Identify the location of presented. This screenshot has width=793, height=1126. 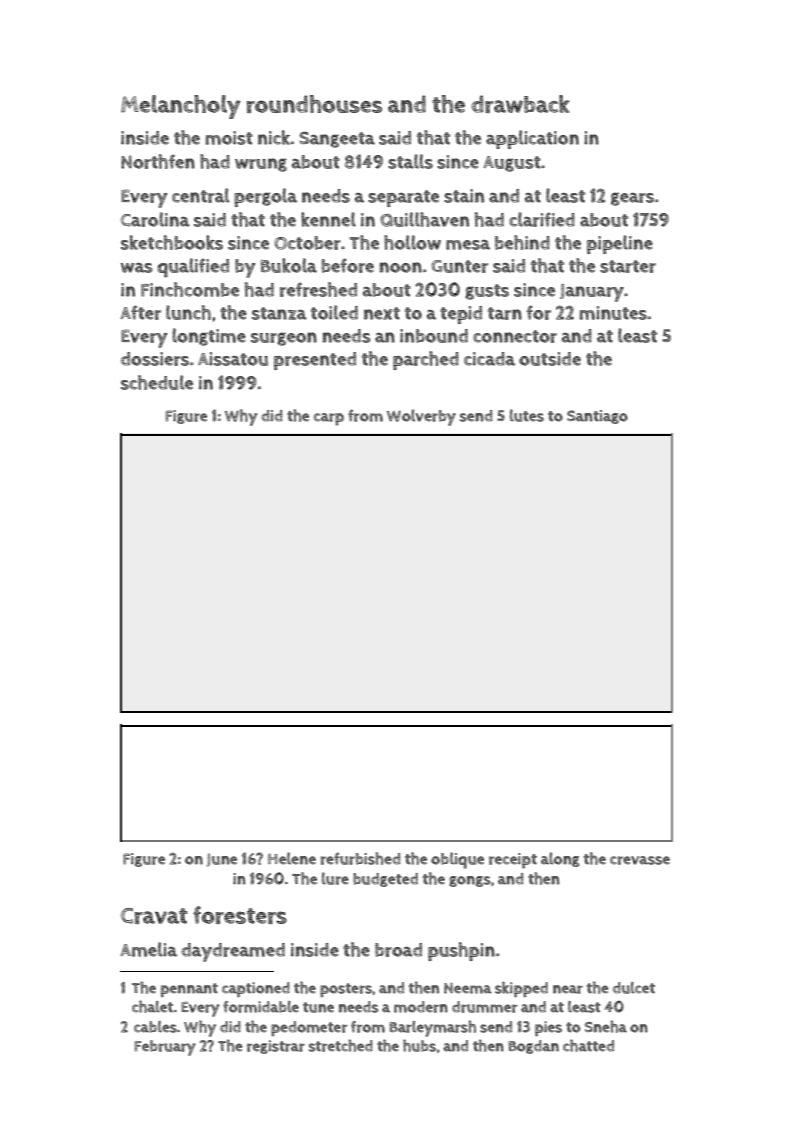
(315, 361).
